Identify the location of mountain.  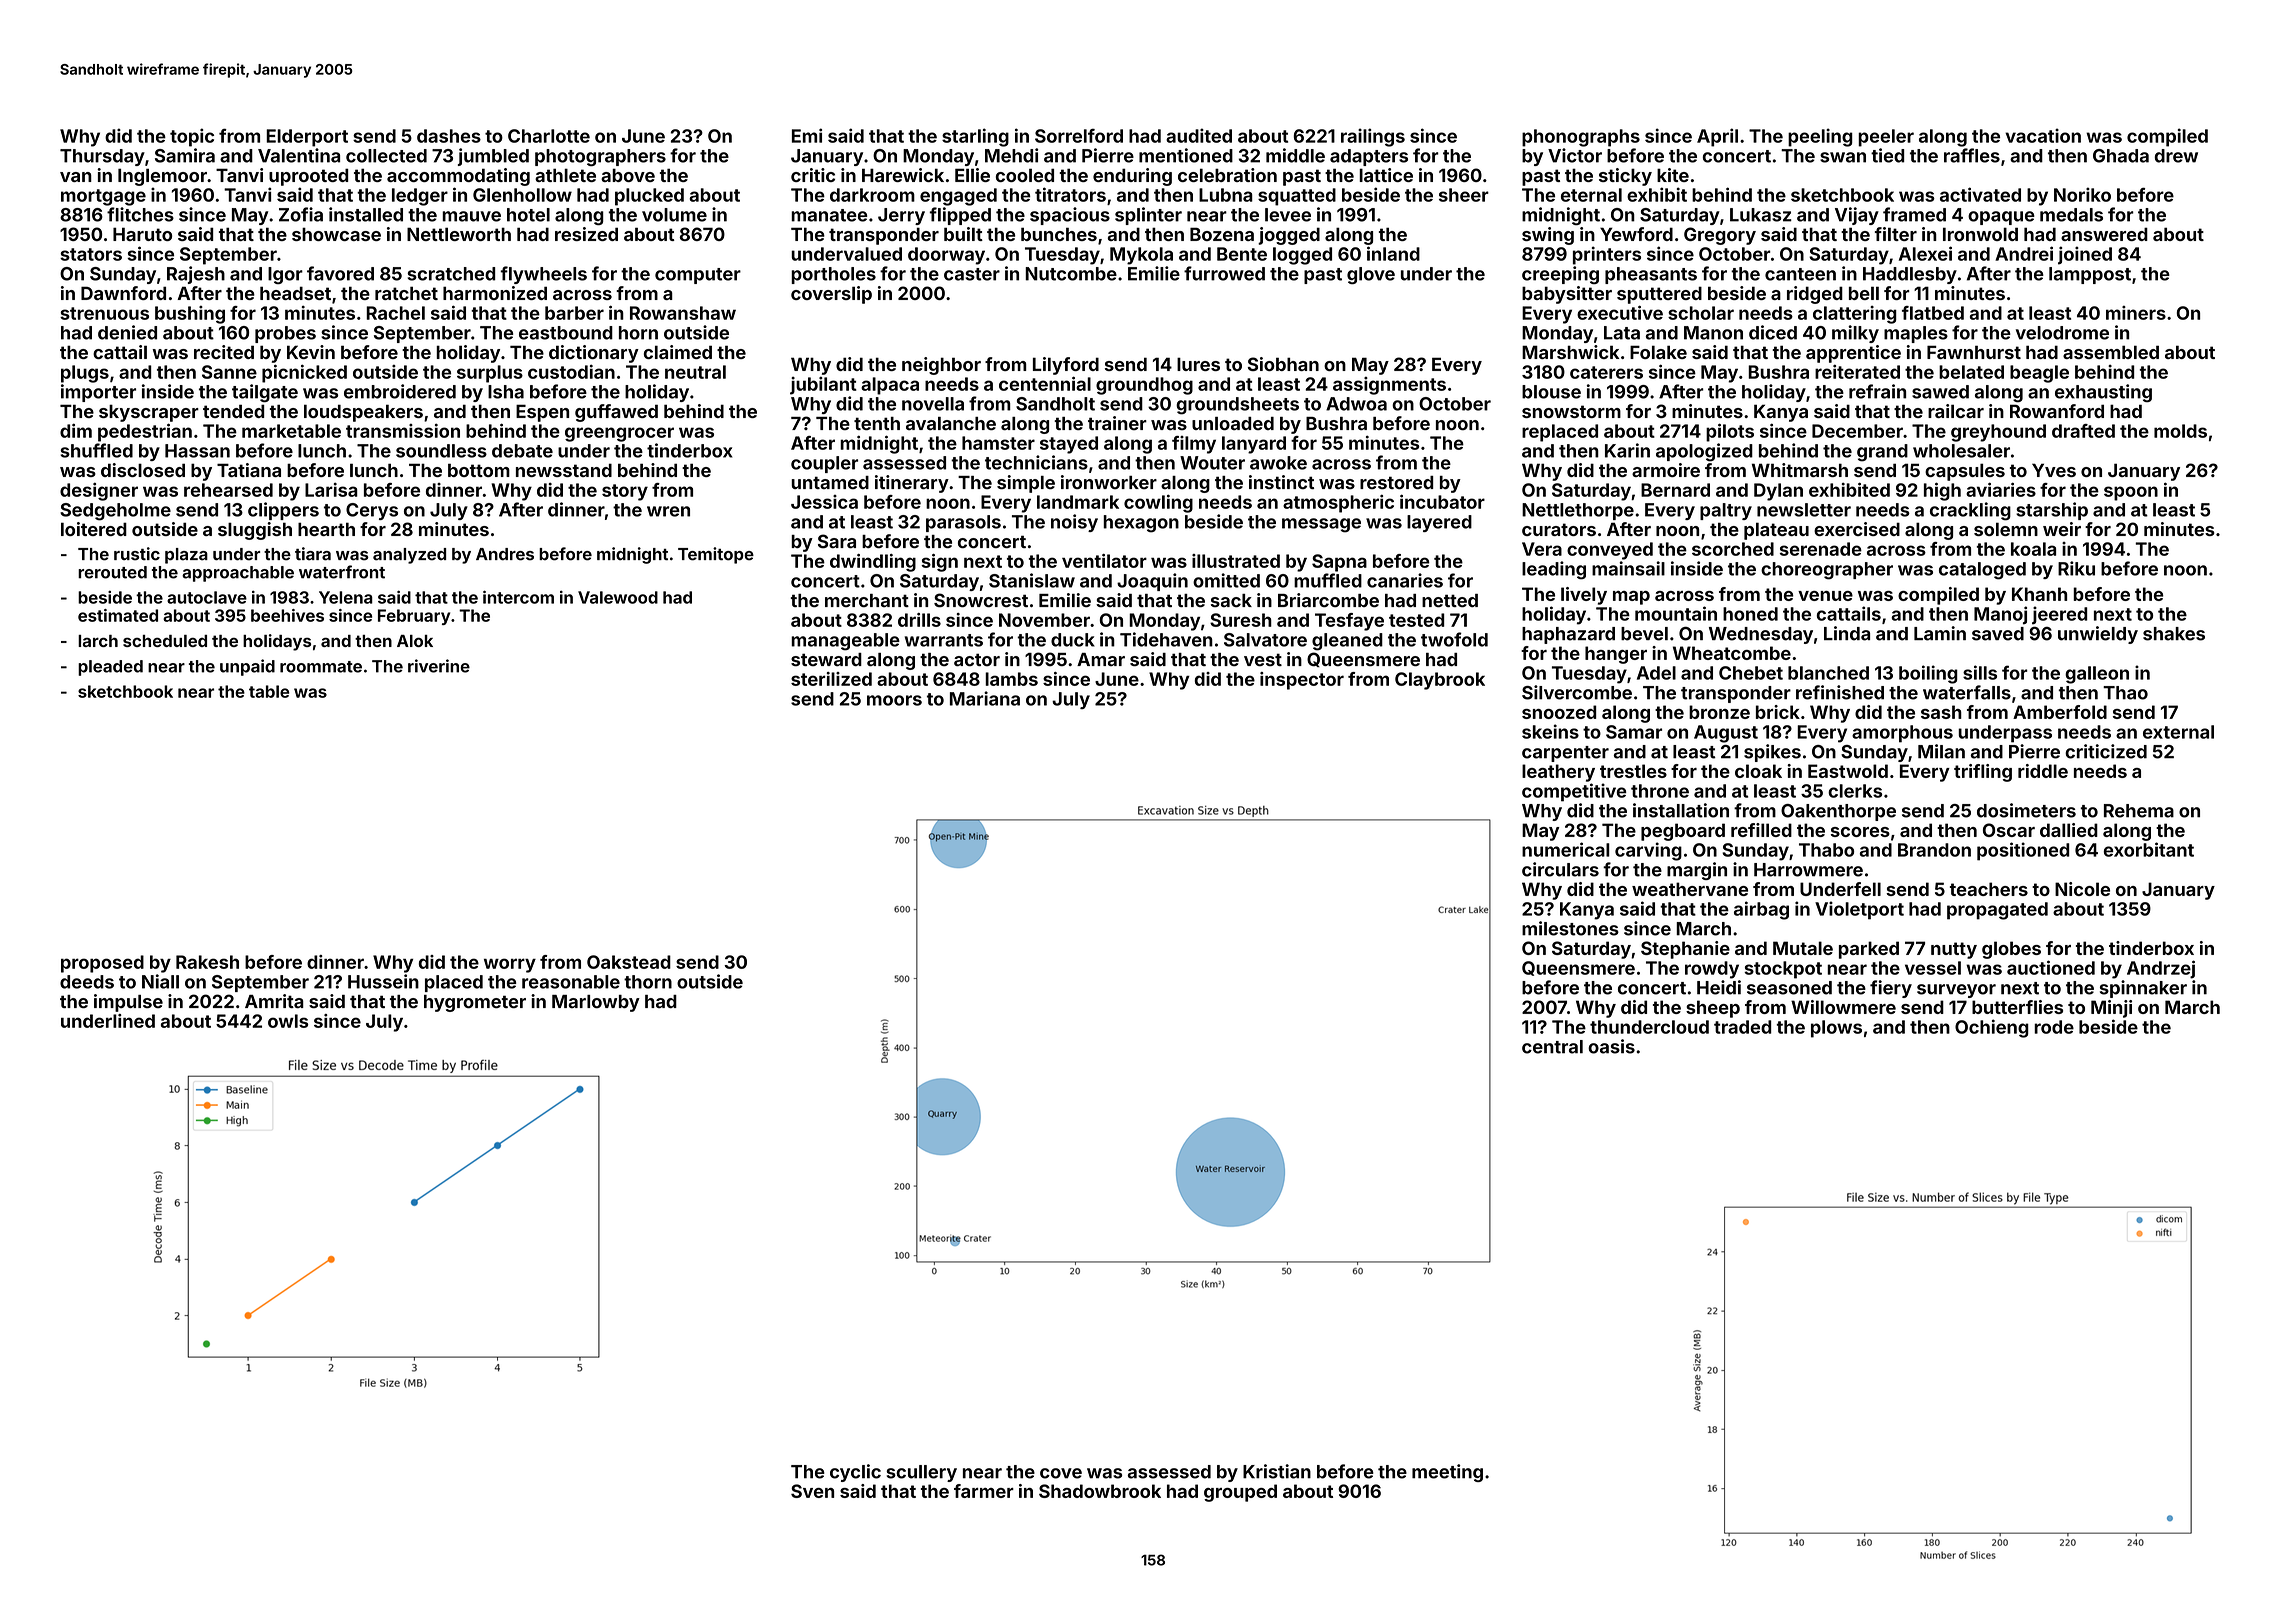
(1676, 613).
